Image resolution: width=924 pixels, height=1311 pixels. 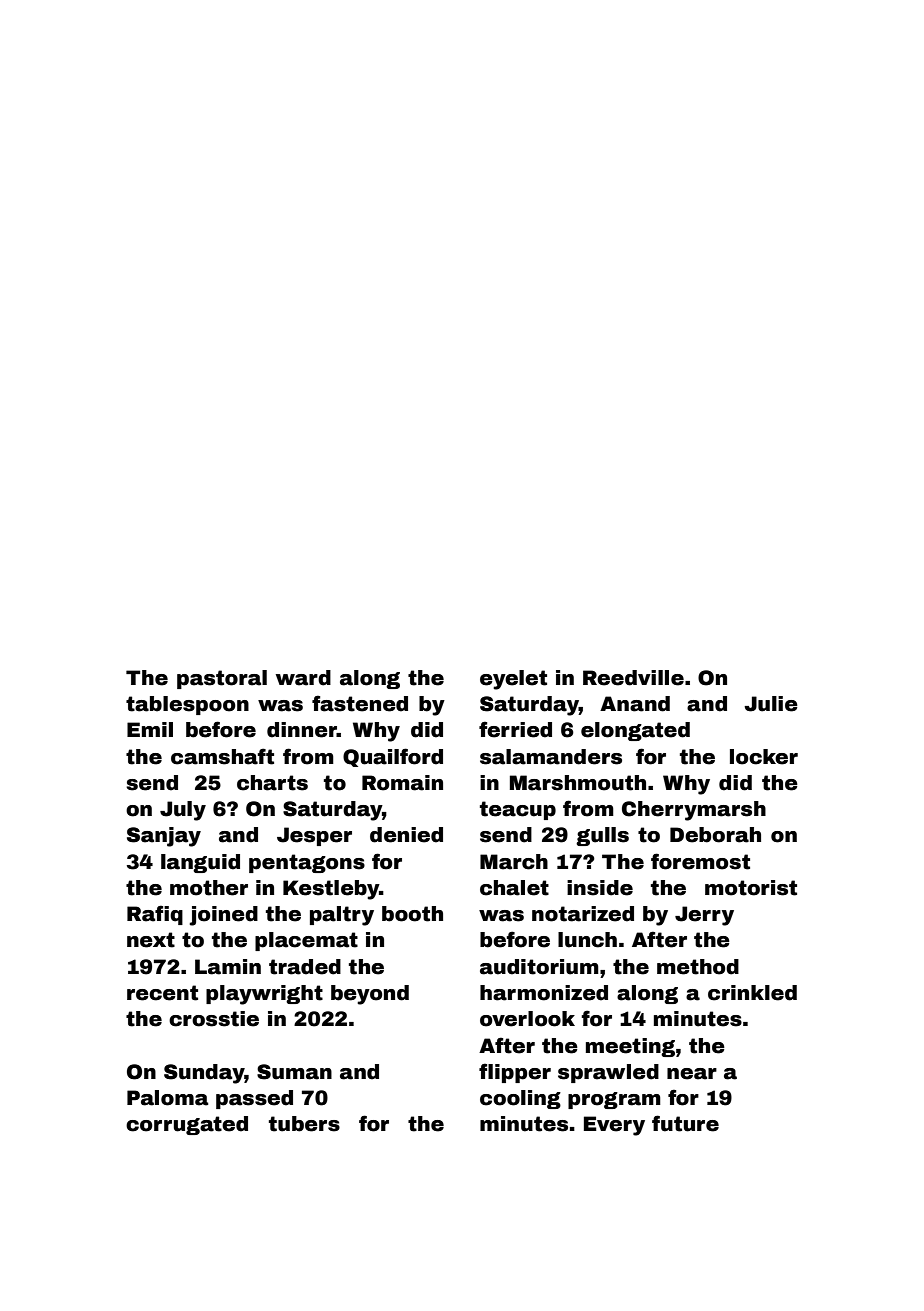 What do you see at coordinates (685, 1123) in the screenshot?
I see `future` at bounding box center [685, 1123].
